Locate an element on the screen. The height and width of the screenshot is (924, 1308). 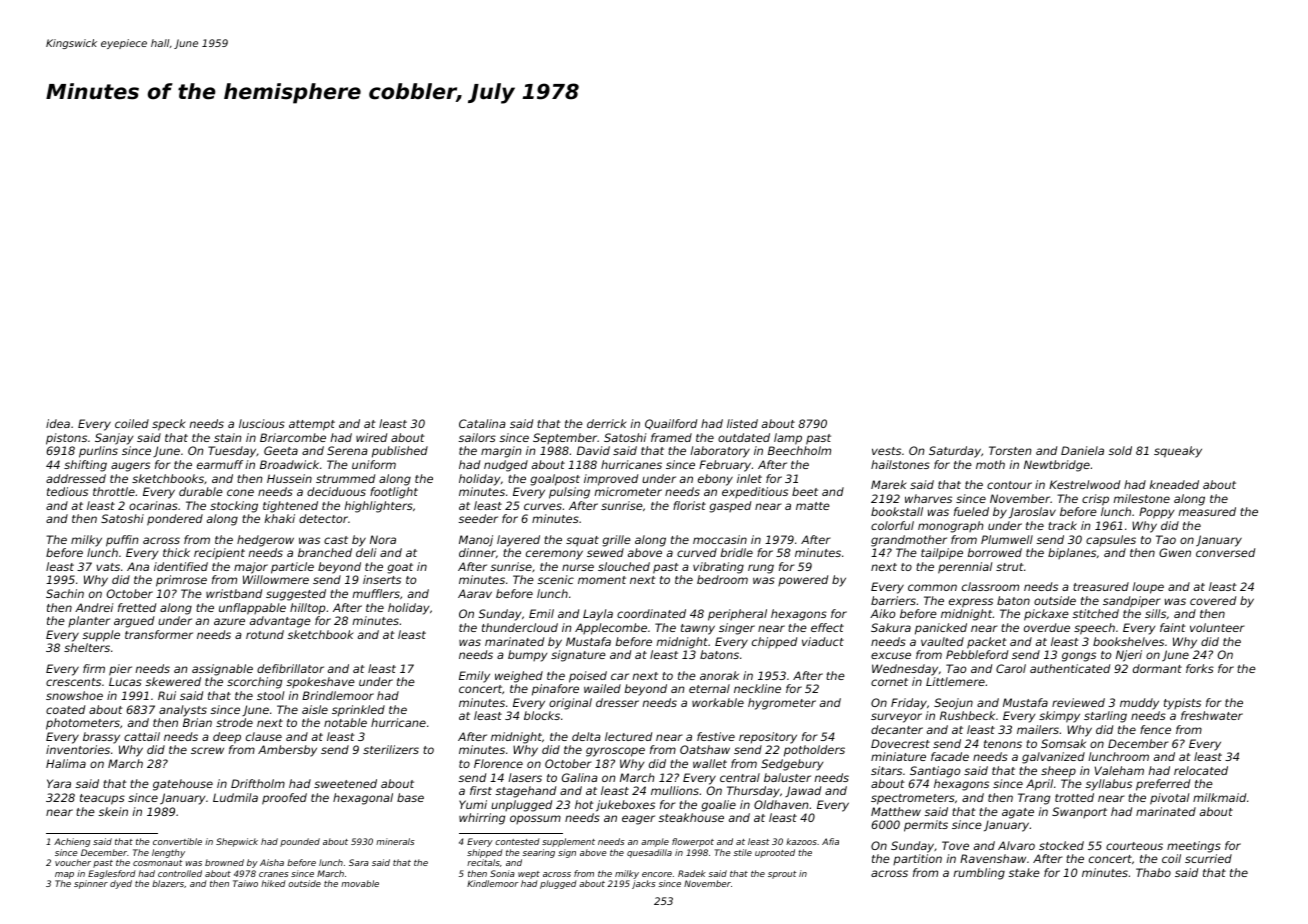
Poppy is located at coordinates (1156, 513).
